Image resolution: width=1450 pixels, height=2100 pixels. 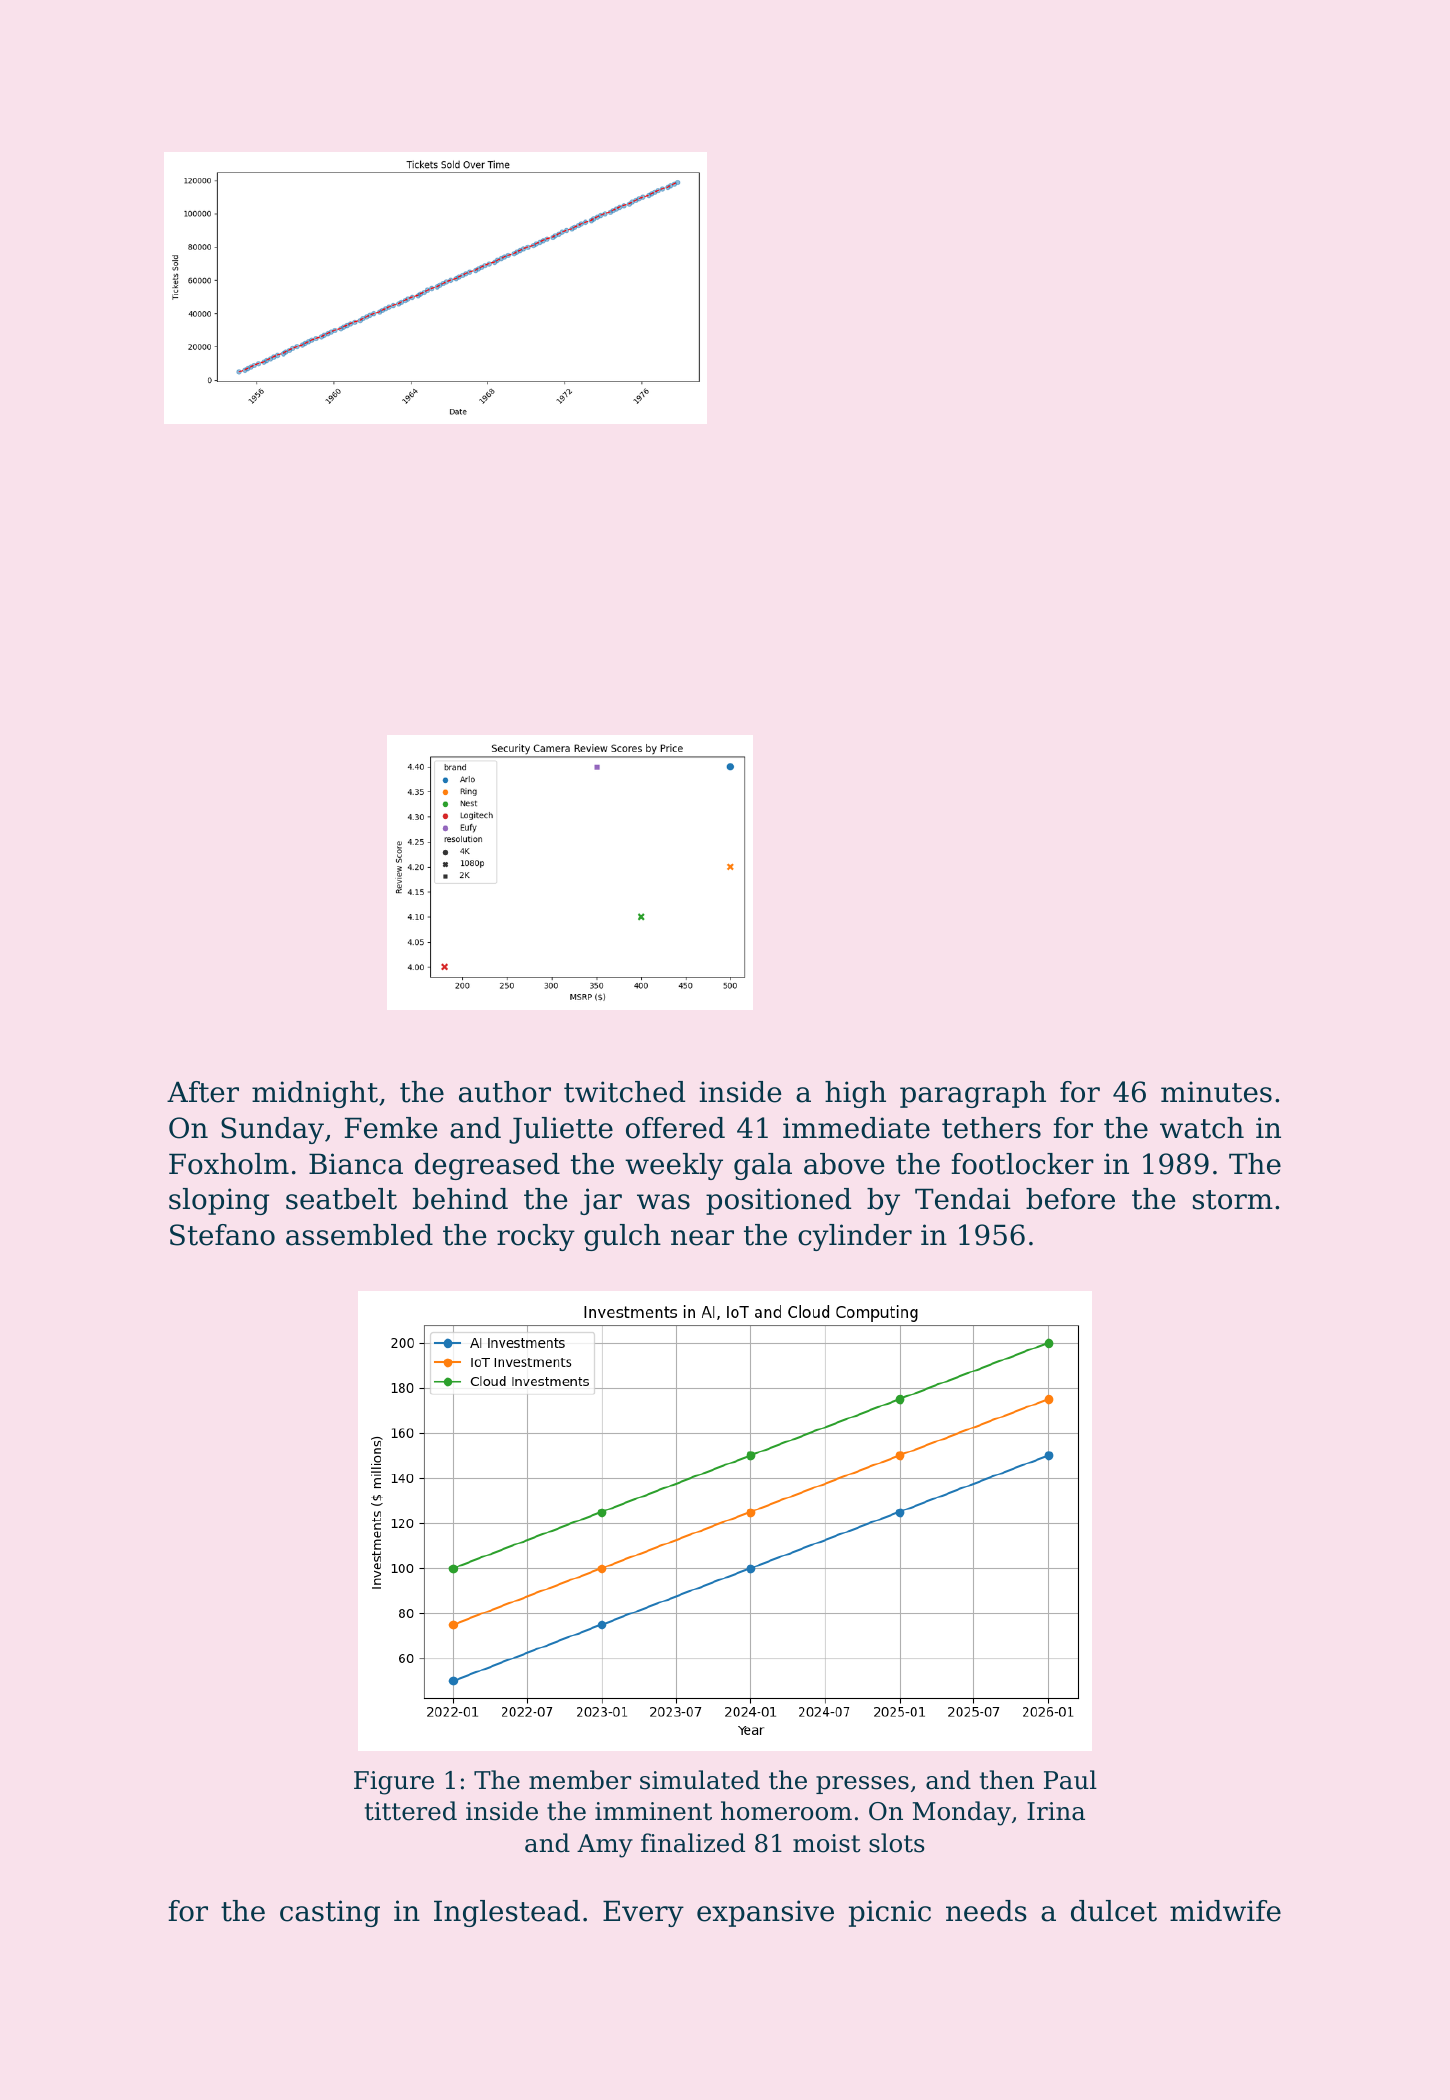 I want to click on member, so click(x=580, y=1780).
